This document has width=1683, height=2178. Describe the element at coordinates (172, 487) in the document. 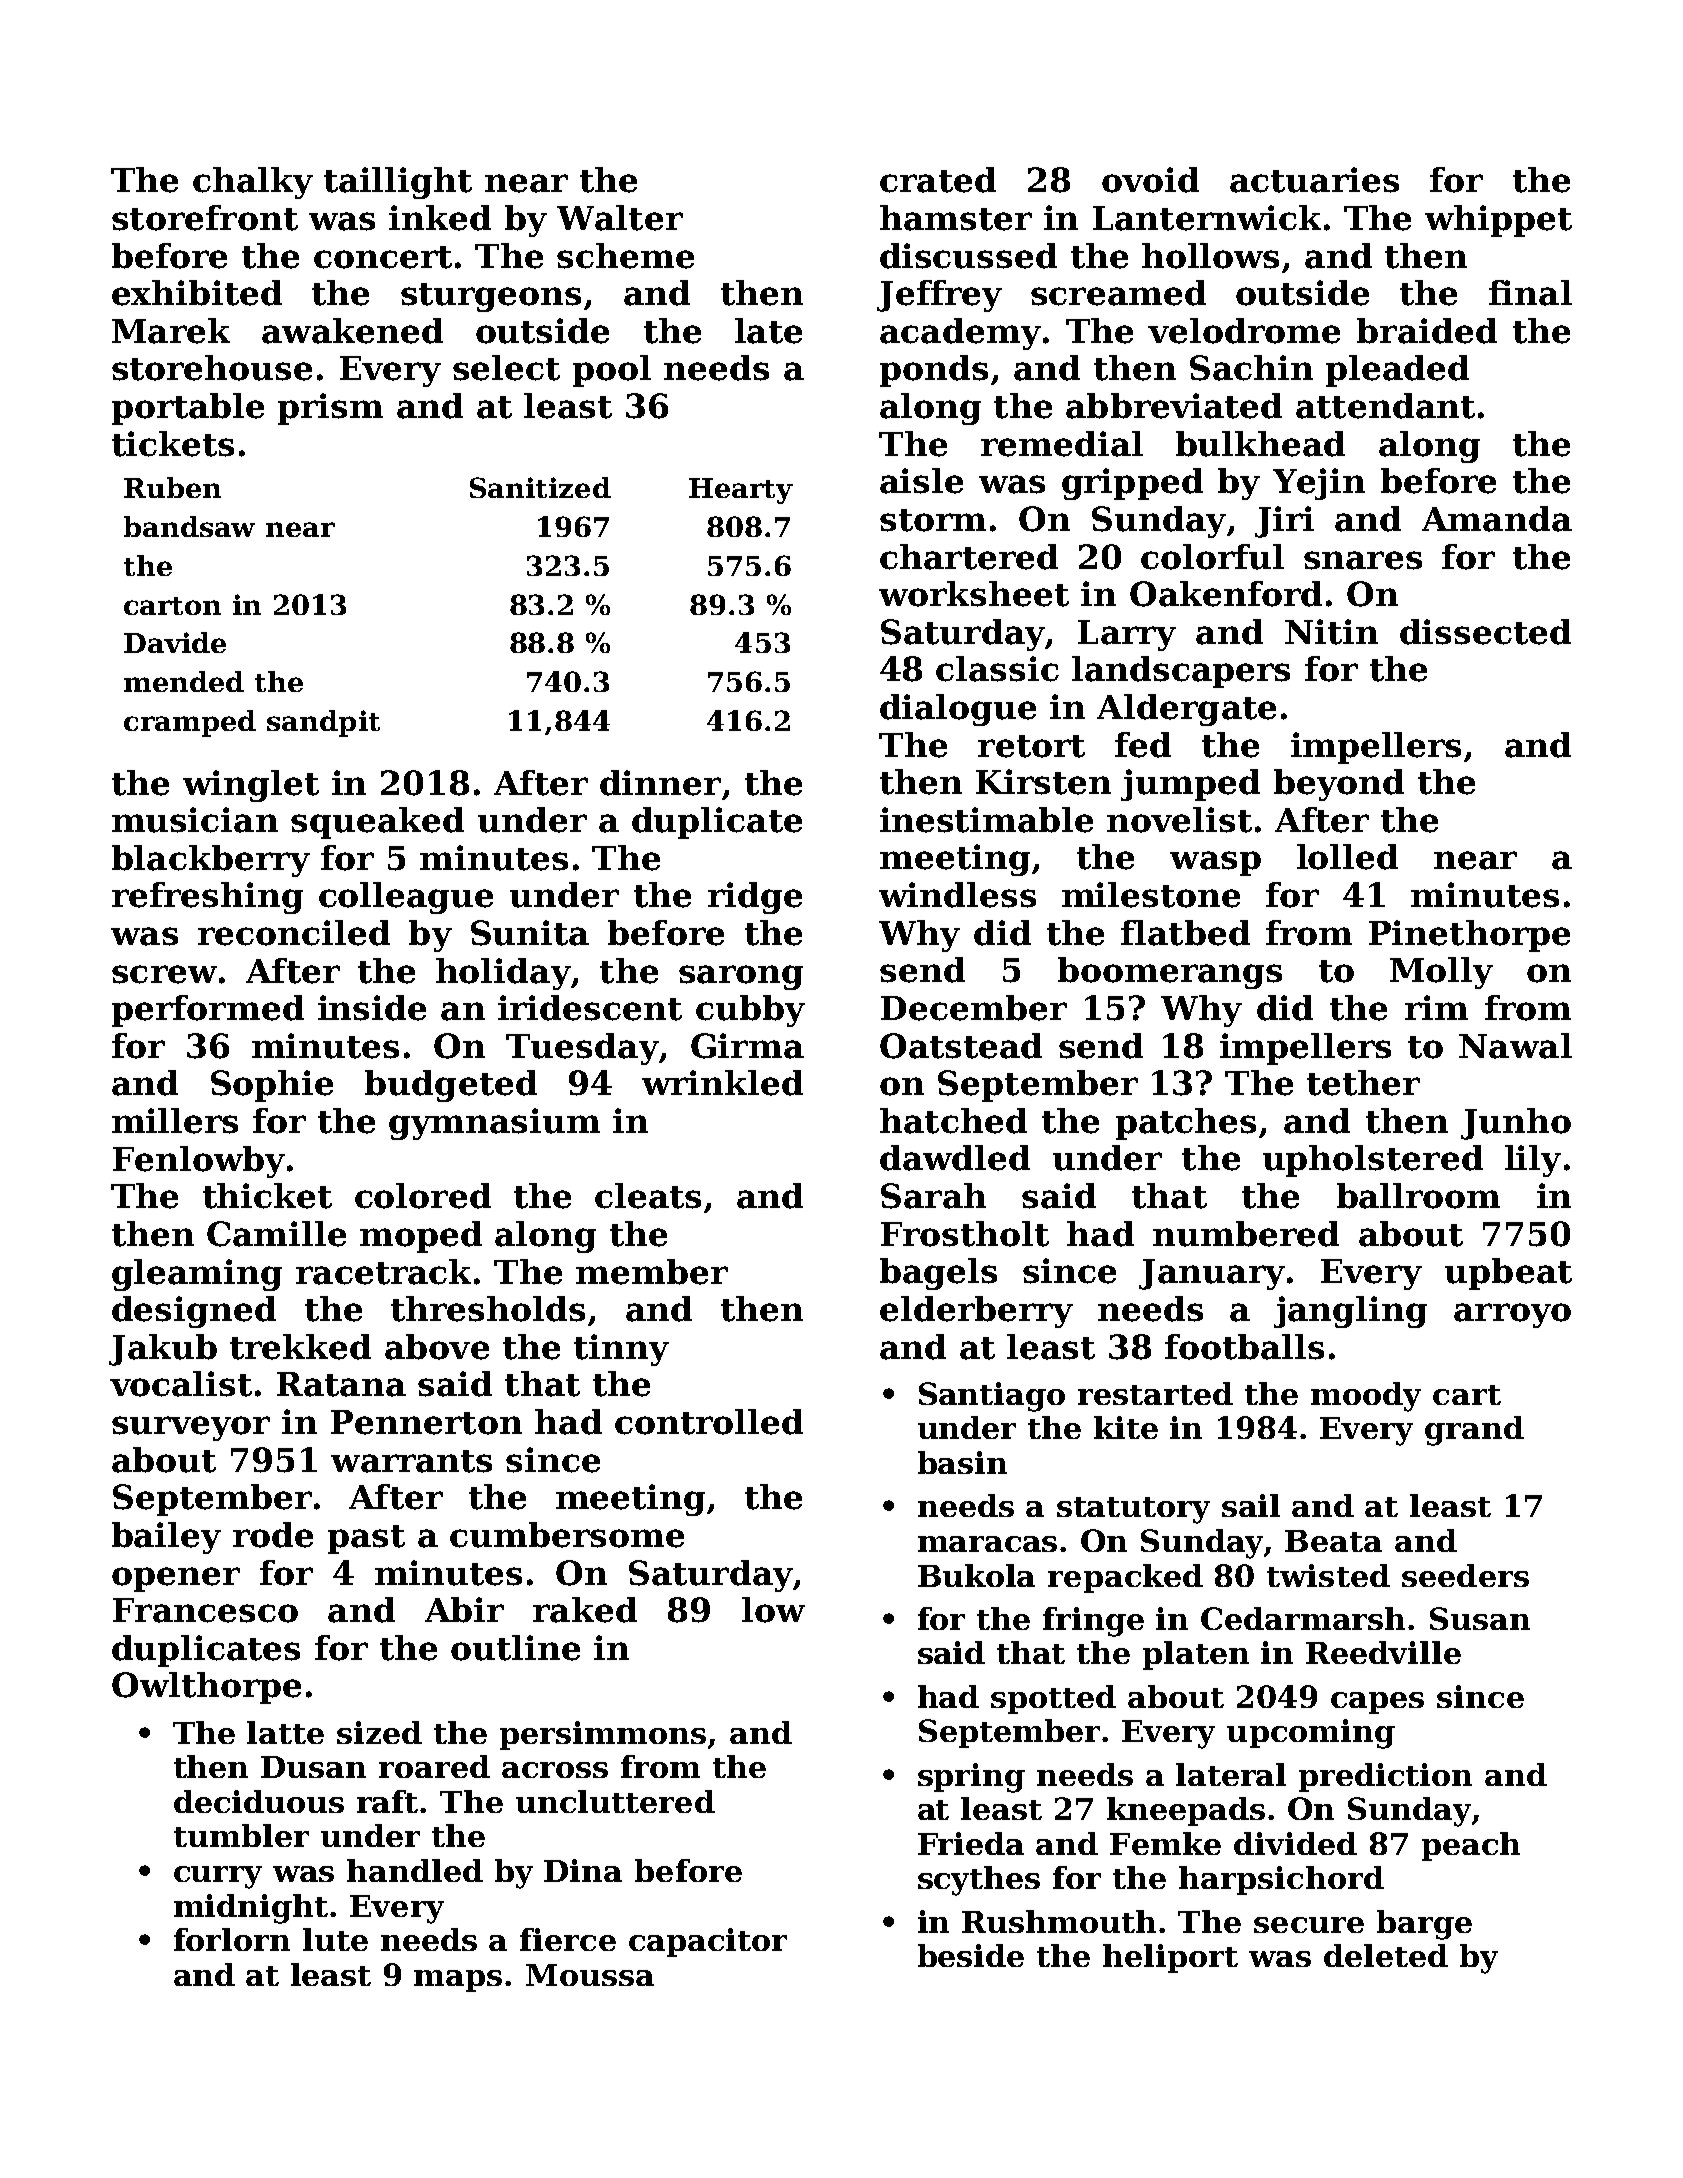

I see `Ruben` at that location.
